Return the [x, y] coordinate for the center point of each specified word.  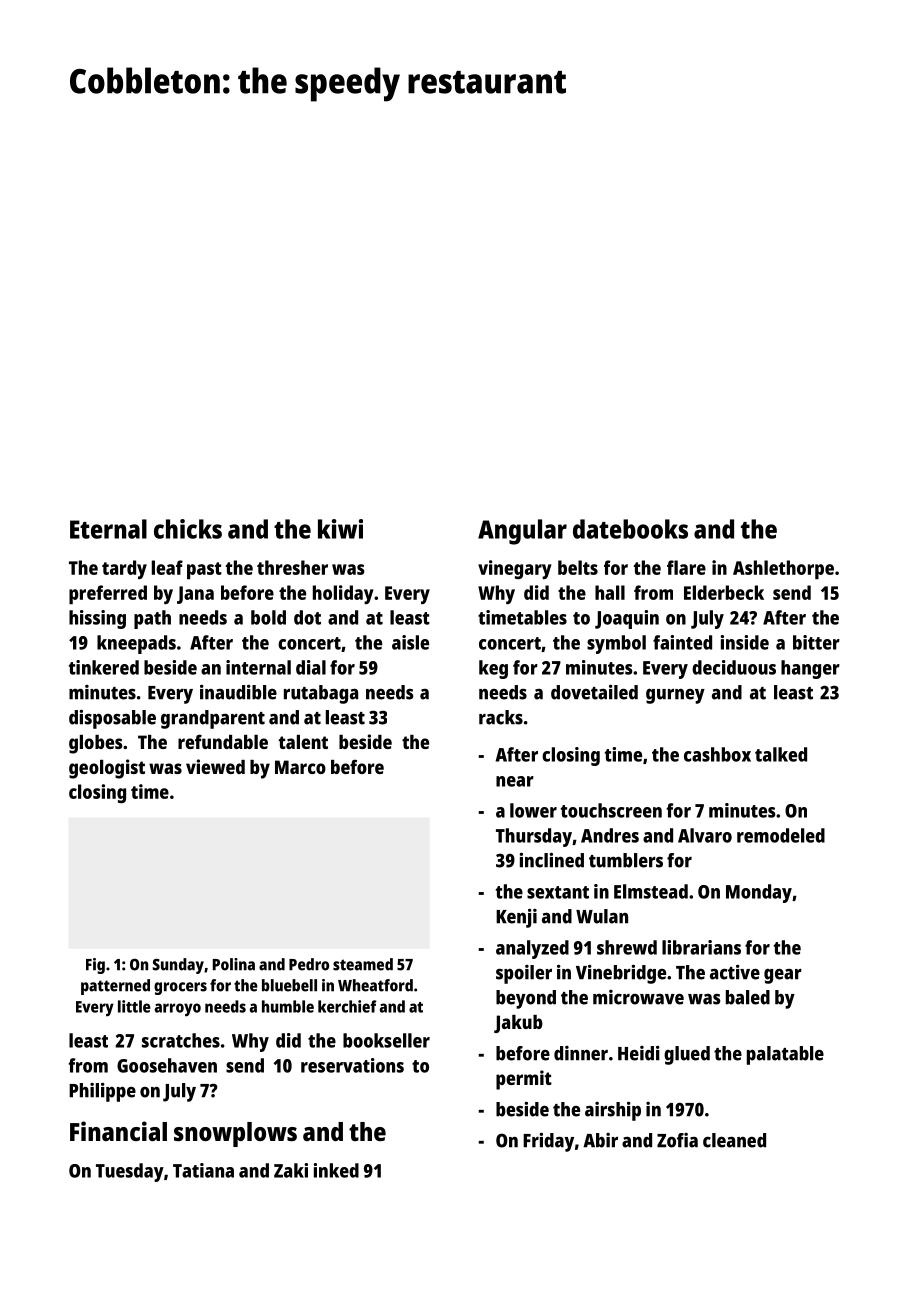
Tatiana [203, 1170]
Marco [300, 767]
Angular [522, 532]
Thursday [534, 837]
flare [686, 567]
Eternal [108, 529]
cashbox [717, 754]
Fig [95, 966]
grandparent [213, 719]
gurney [675, 696]
